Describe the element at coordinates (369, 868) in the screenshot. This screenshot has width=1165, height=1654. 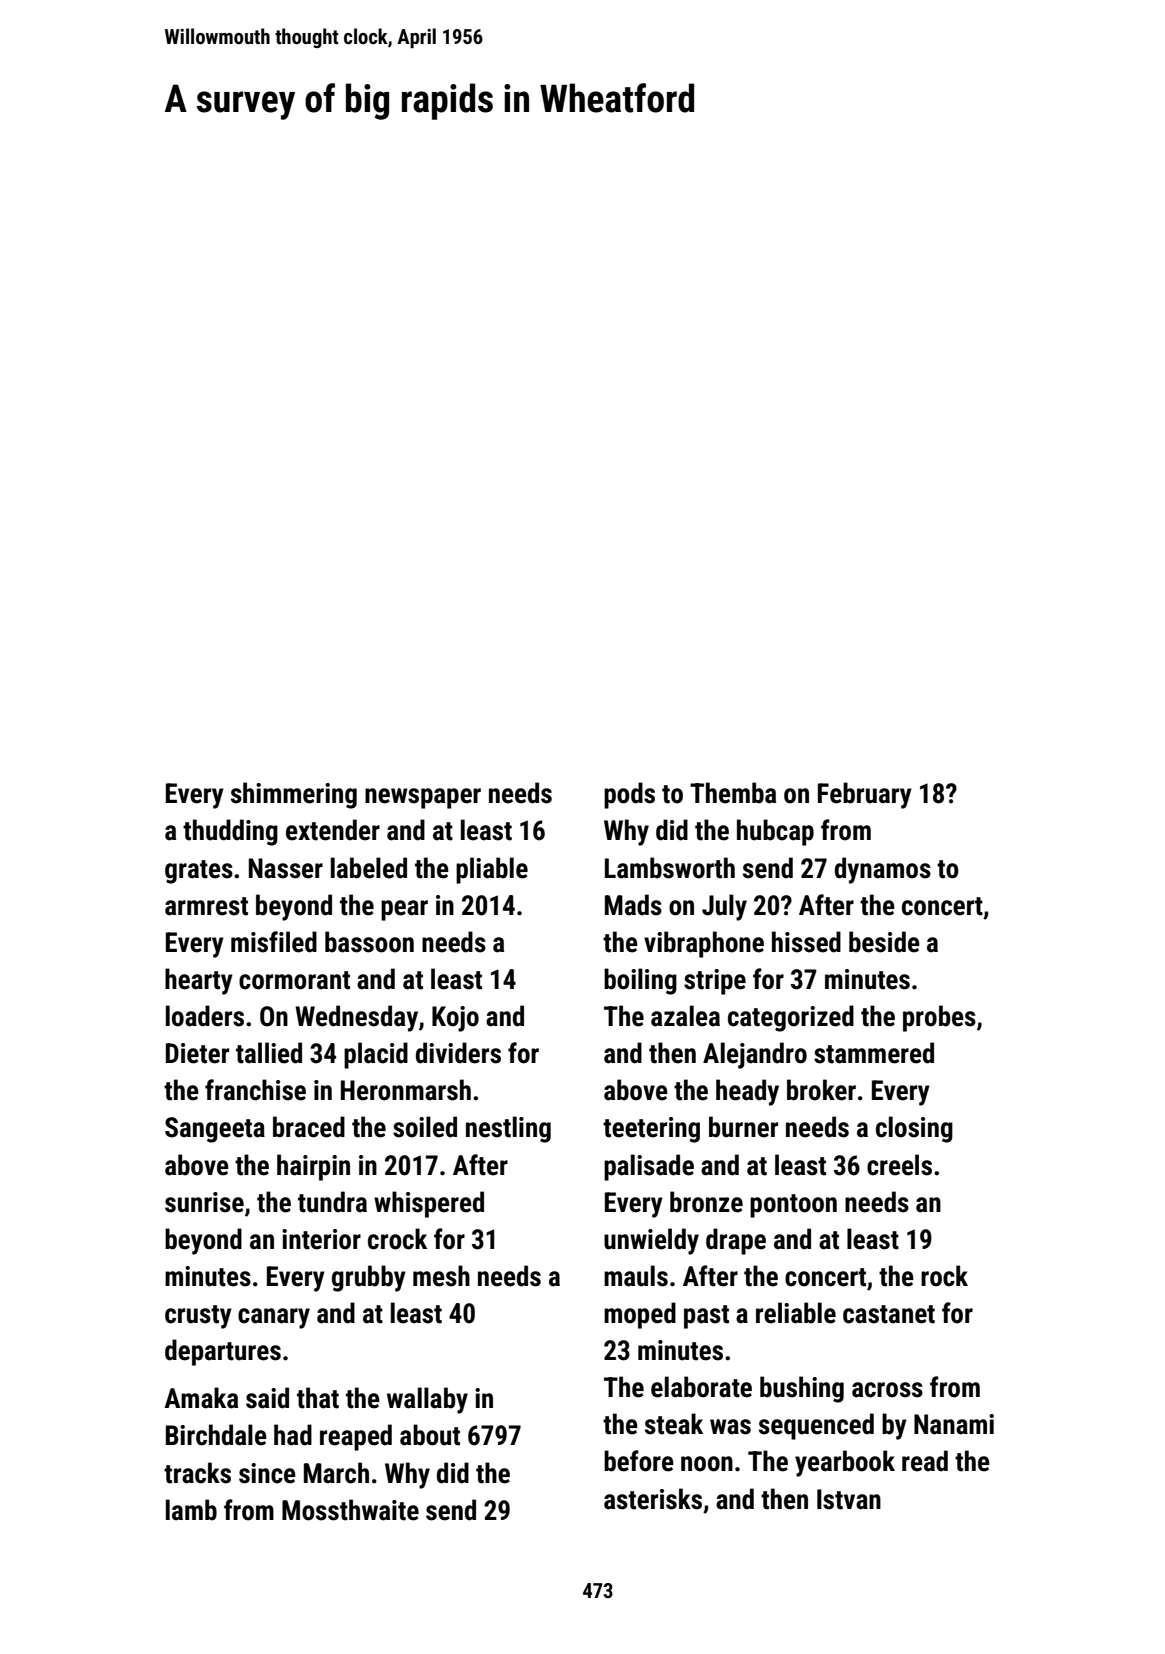
I see `labeled` at that location.
